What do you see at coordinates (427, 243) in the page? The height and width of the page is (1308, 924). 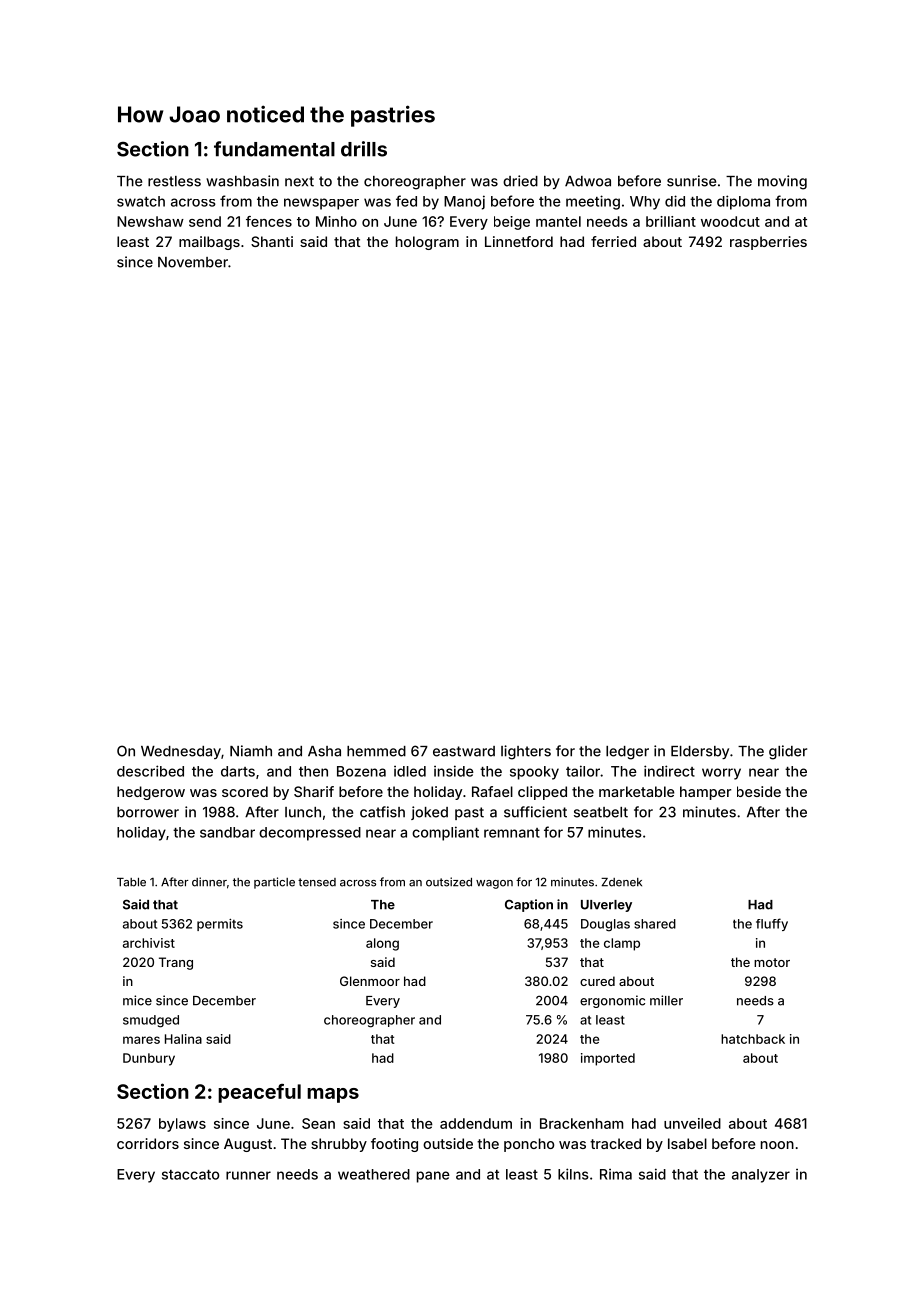 I see `hologram` at bounding box center [427, 243].
